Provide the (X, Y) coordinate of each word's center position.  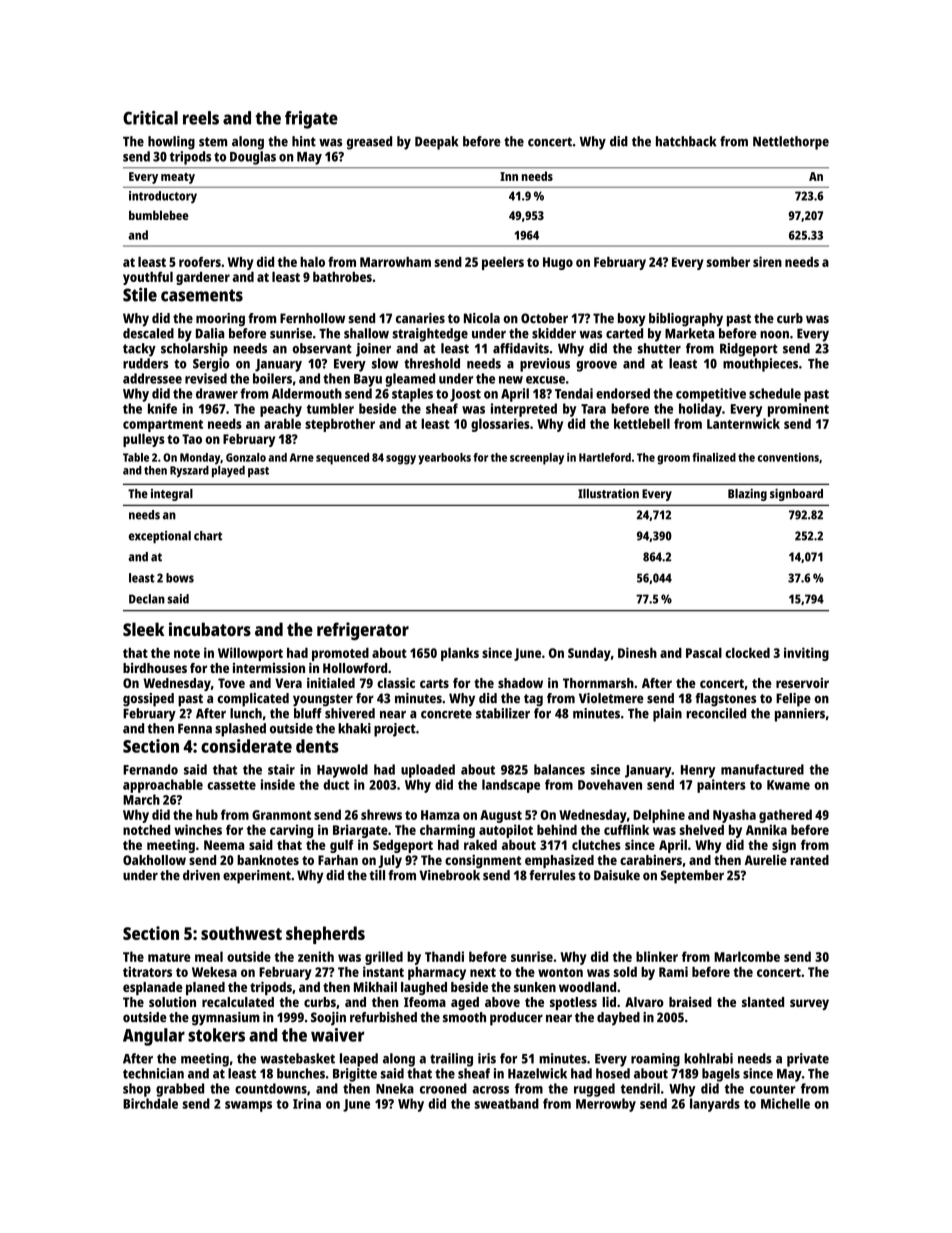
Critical (150, 118)
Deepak (437, 143)
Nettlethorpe (791, 143)
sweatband (506, 1103)
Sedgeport (403, 846)
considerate (246, 746)
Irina (307, 1103)
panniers (800, 715)
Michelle (785, 1103)
